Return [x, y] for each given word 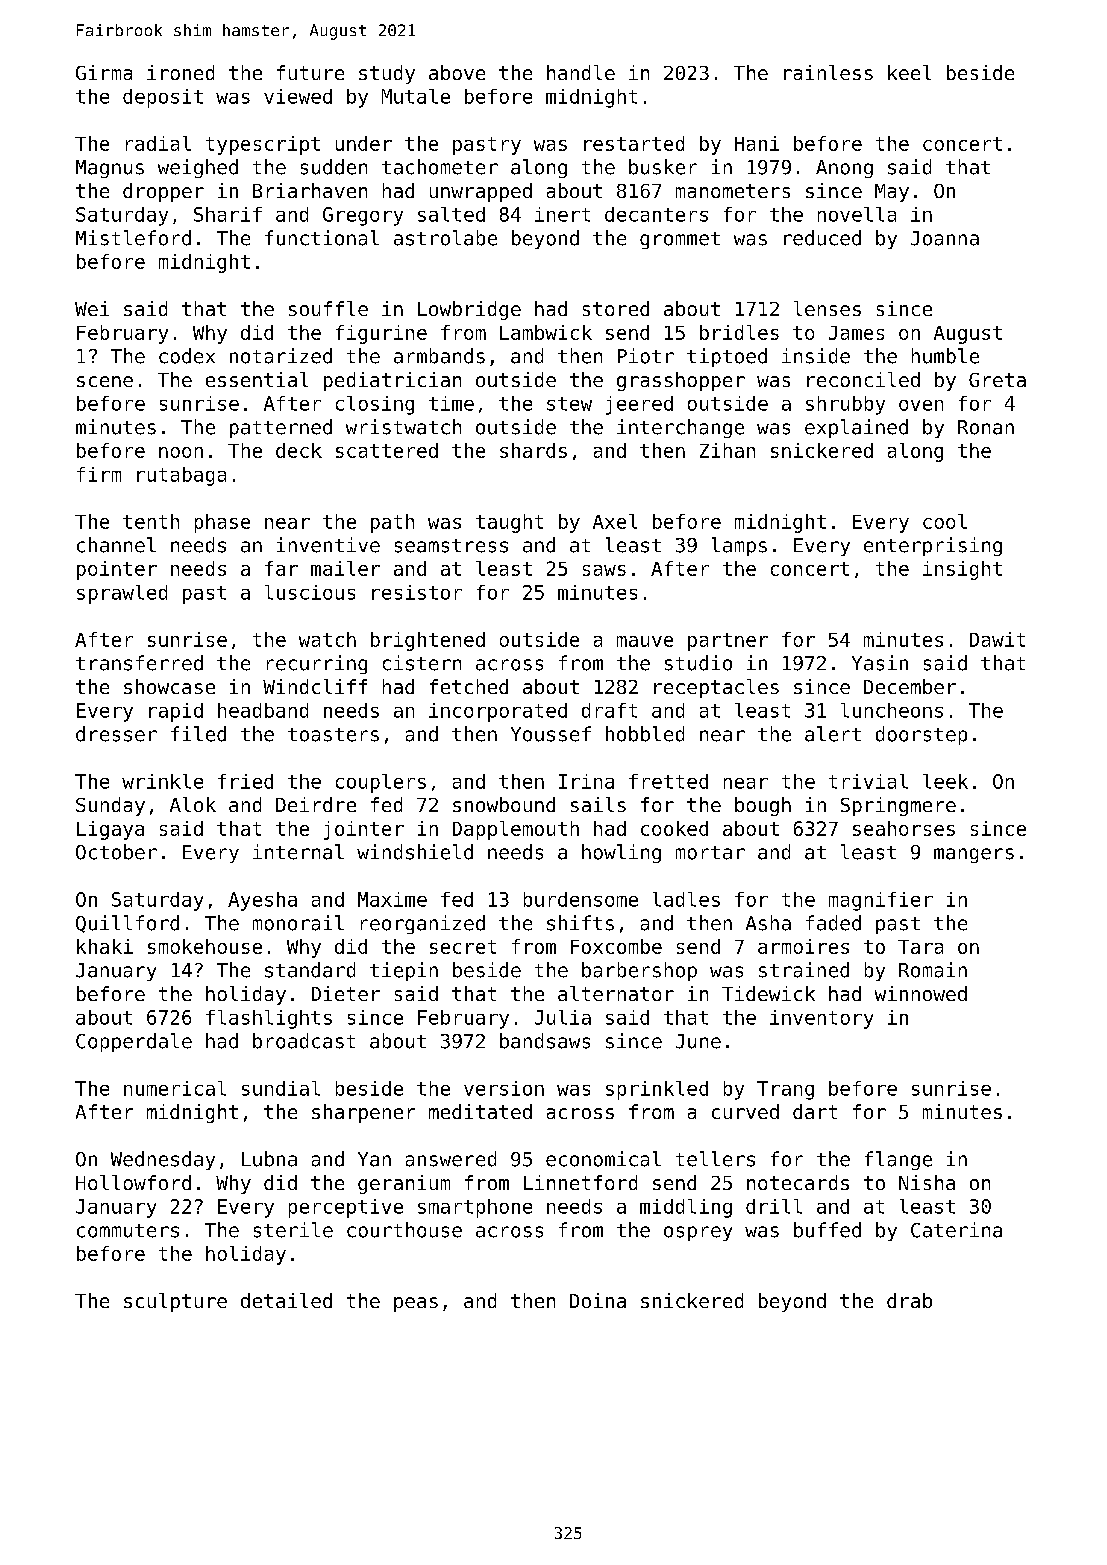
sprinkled [657, 1090]
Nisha [927, 1182]
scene [105, 381]
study [387, 74]
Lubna [269, 1159]
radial [158, 143]
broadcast [304, 1041]
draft [609, 710]
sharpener [363, 1113]
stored [616, 308]
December [910, 686]
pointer [117, 570]
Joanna [945, 238]
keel [909, 72]
